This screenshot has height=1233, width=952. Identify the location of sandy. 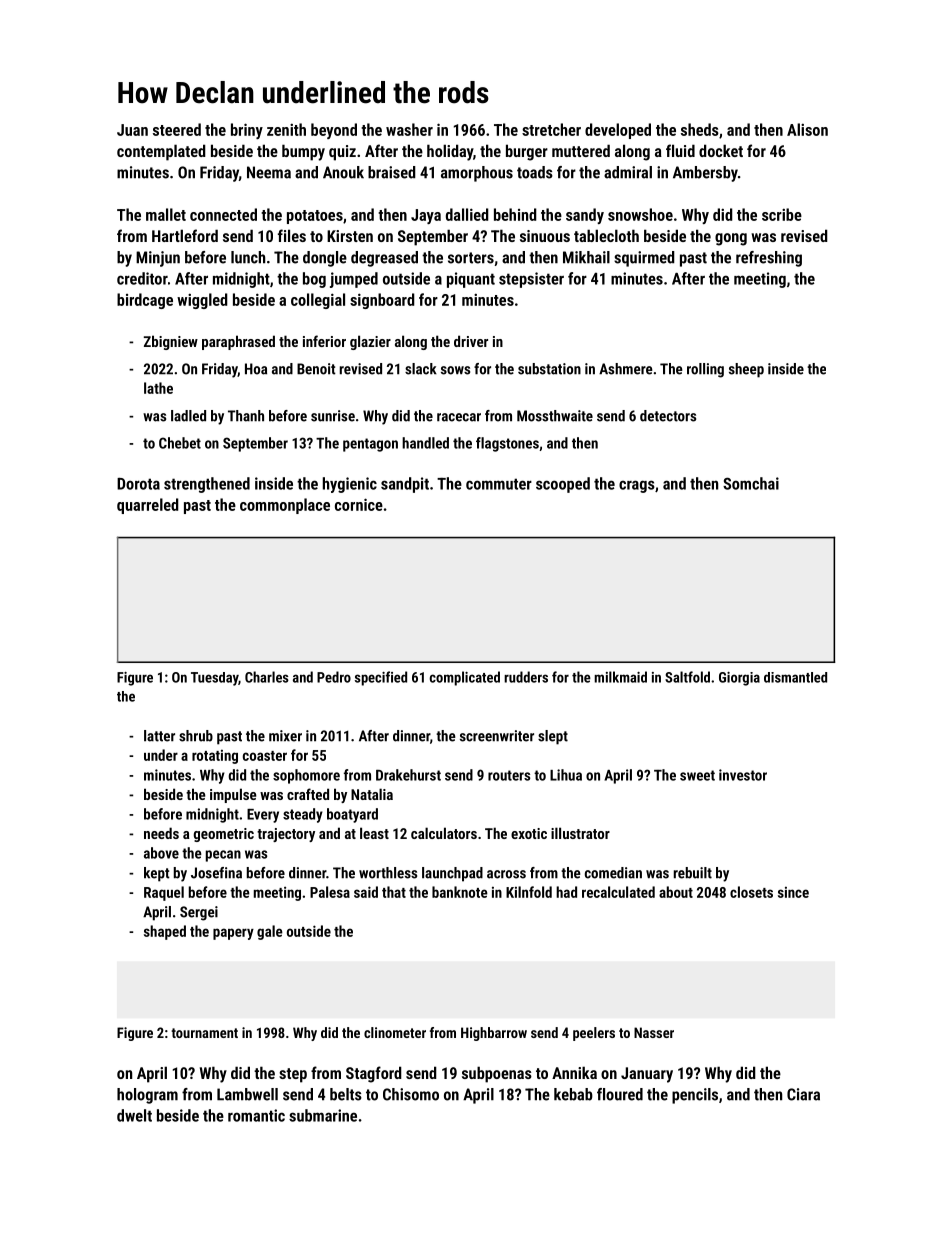
(585, 216).
